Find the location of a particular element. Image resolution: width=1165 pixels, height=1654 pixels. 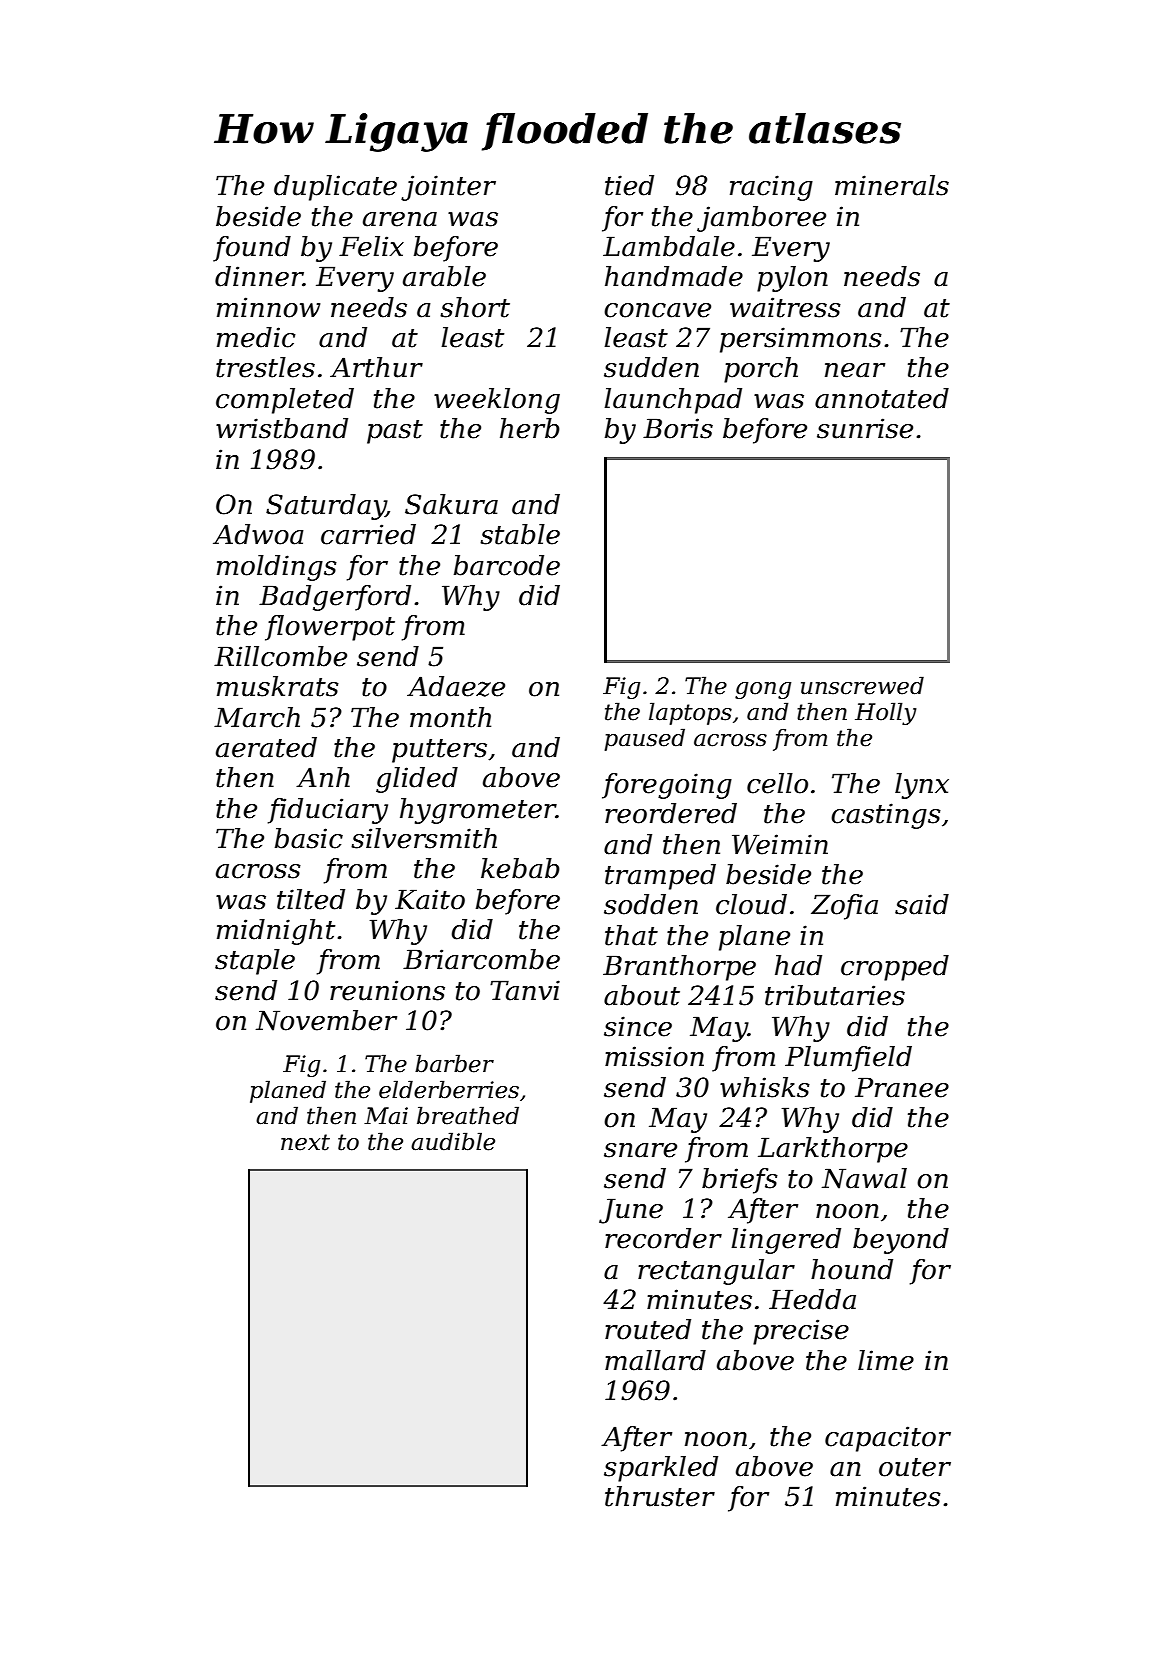

reunions is located at coordinates (387, 990).
